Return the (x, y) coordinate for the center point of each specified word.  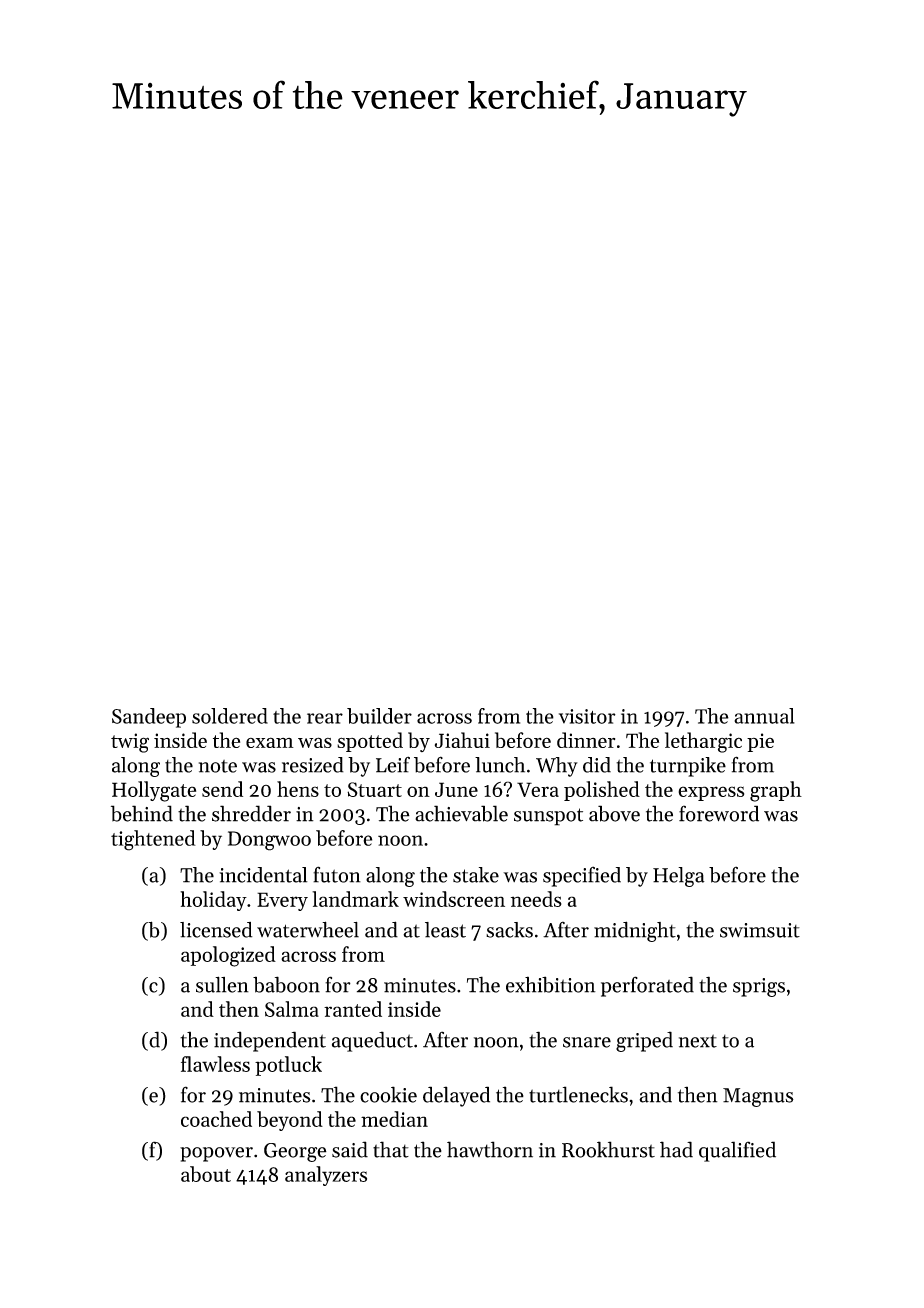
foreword (719, 813)
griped (644, 1041)
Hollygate (154, 791)
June (456, 789)
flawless (215, 1064)
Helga (679, 877)
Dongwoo (269, 841)
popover (216, 1154)
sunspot (548, 817)
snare (587, 1042)
